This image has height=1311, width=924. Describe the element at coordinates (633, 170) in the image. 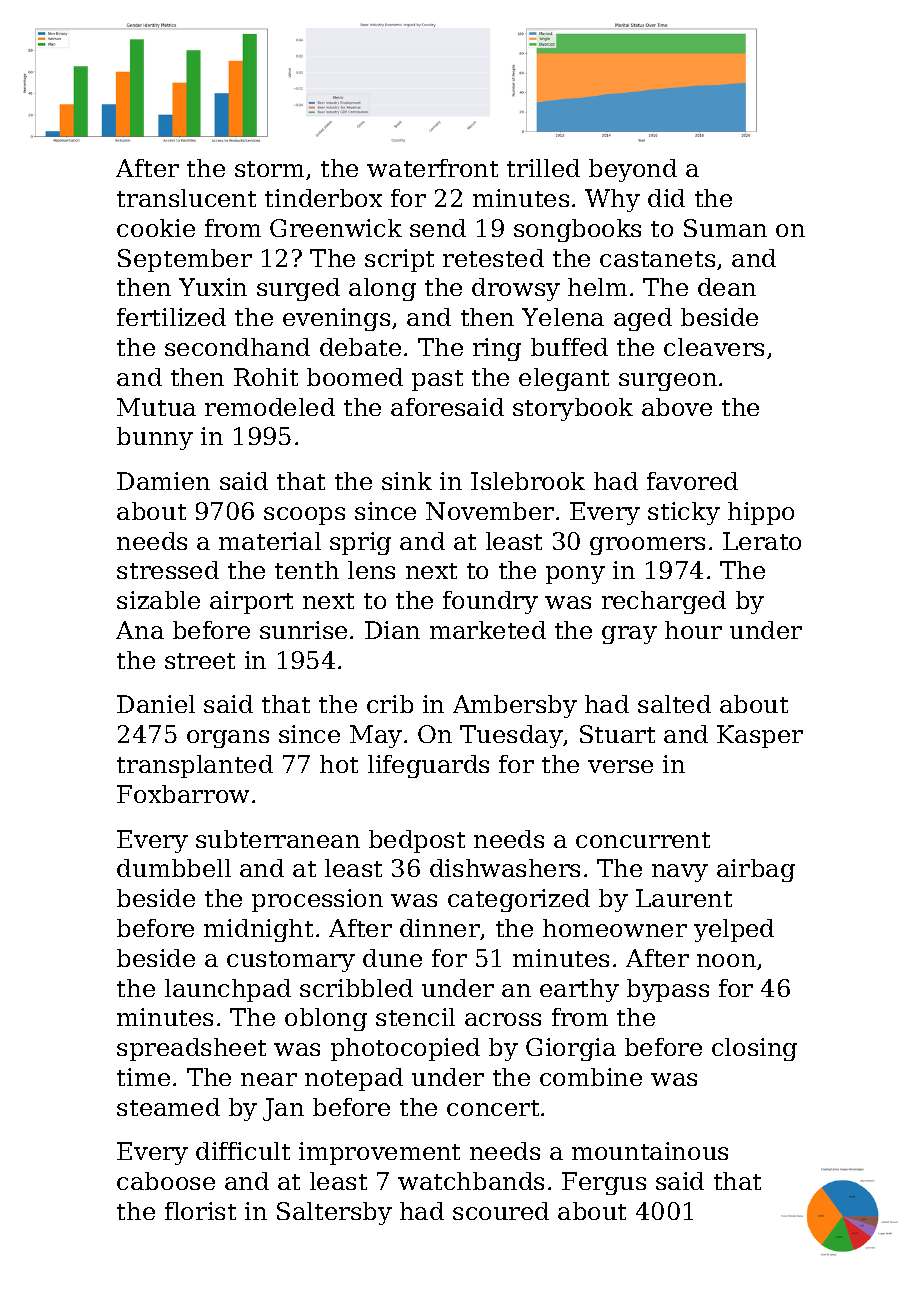

I see `beyond` at that location.
